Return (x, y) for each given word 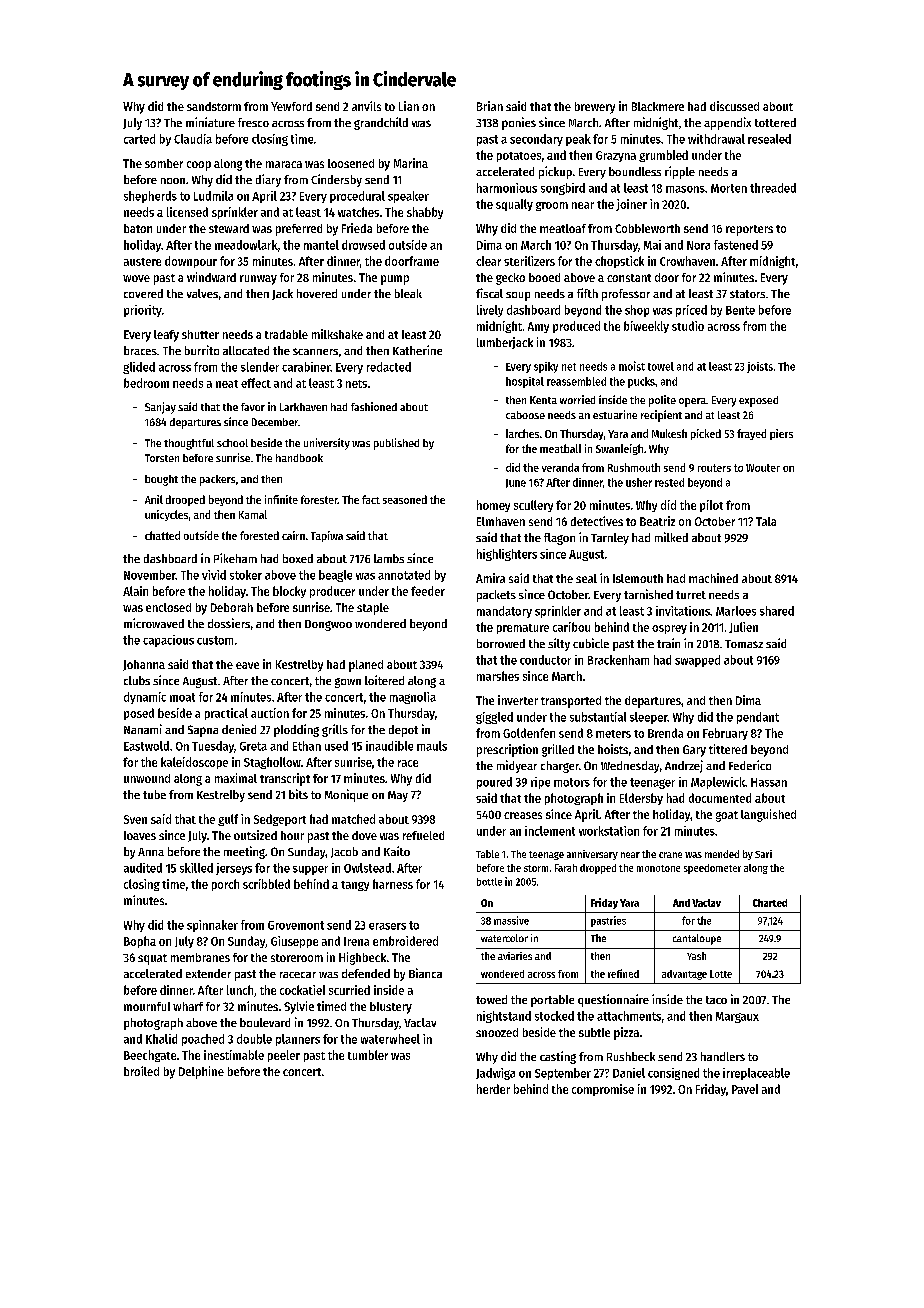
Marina (411, 163)
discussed (734, 106)
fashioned (374, 406)
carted (139, 139)
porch (225, 885)
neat (227, 384)
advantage (684, 975)
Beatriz (657, 521)
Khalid (161, 1039)
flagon (559, 539)
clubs (137, 680)
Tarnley (610, 539)
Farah (566, 868)
